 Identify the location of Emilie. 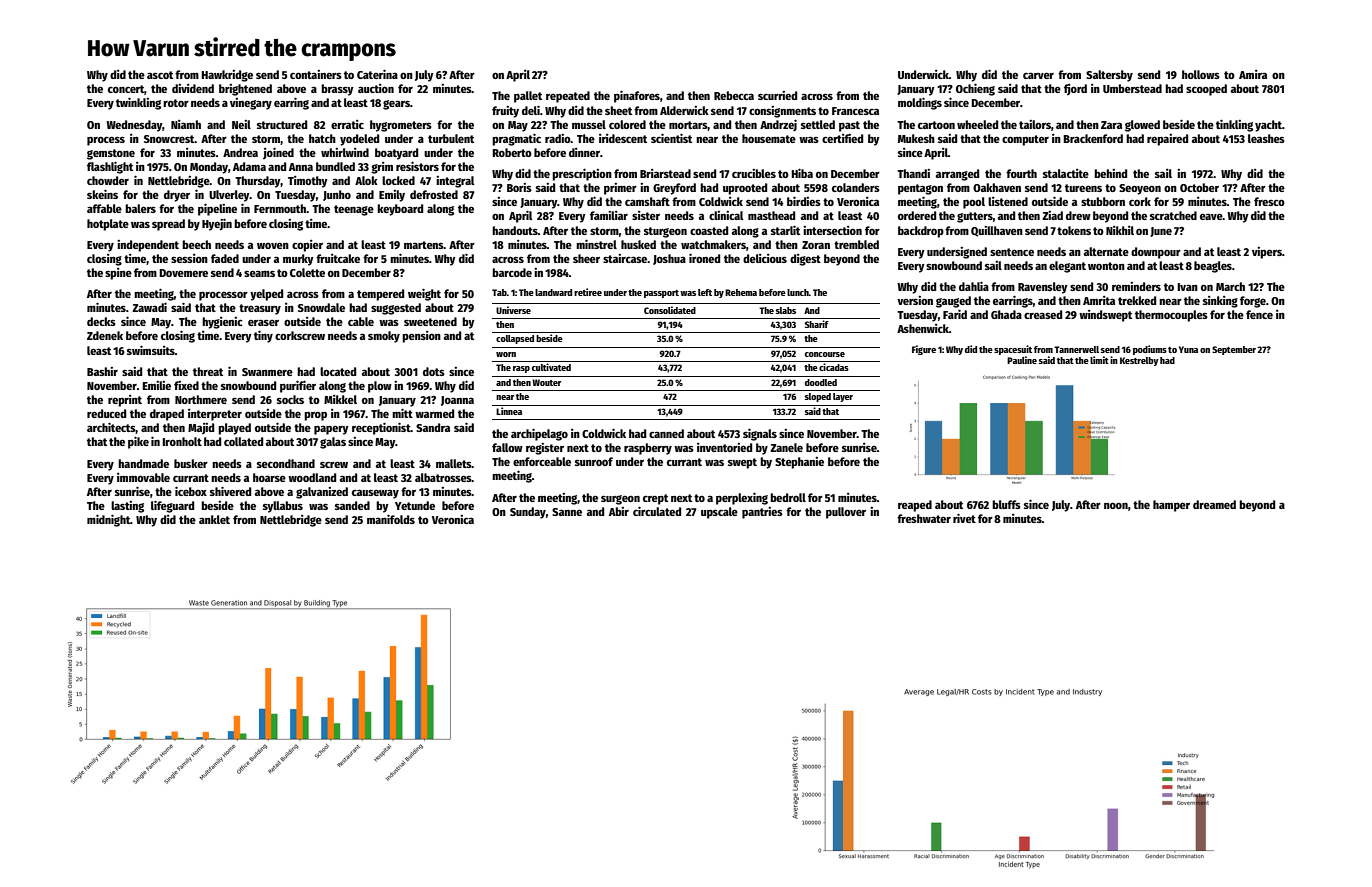
(156, 385).
